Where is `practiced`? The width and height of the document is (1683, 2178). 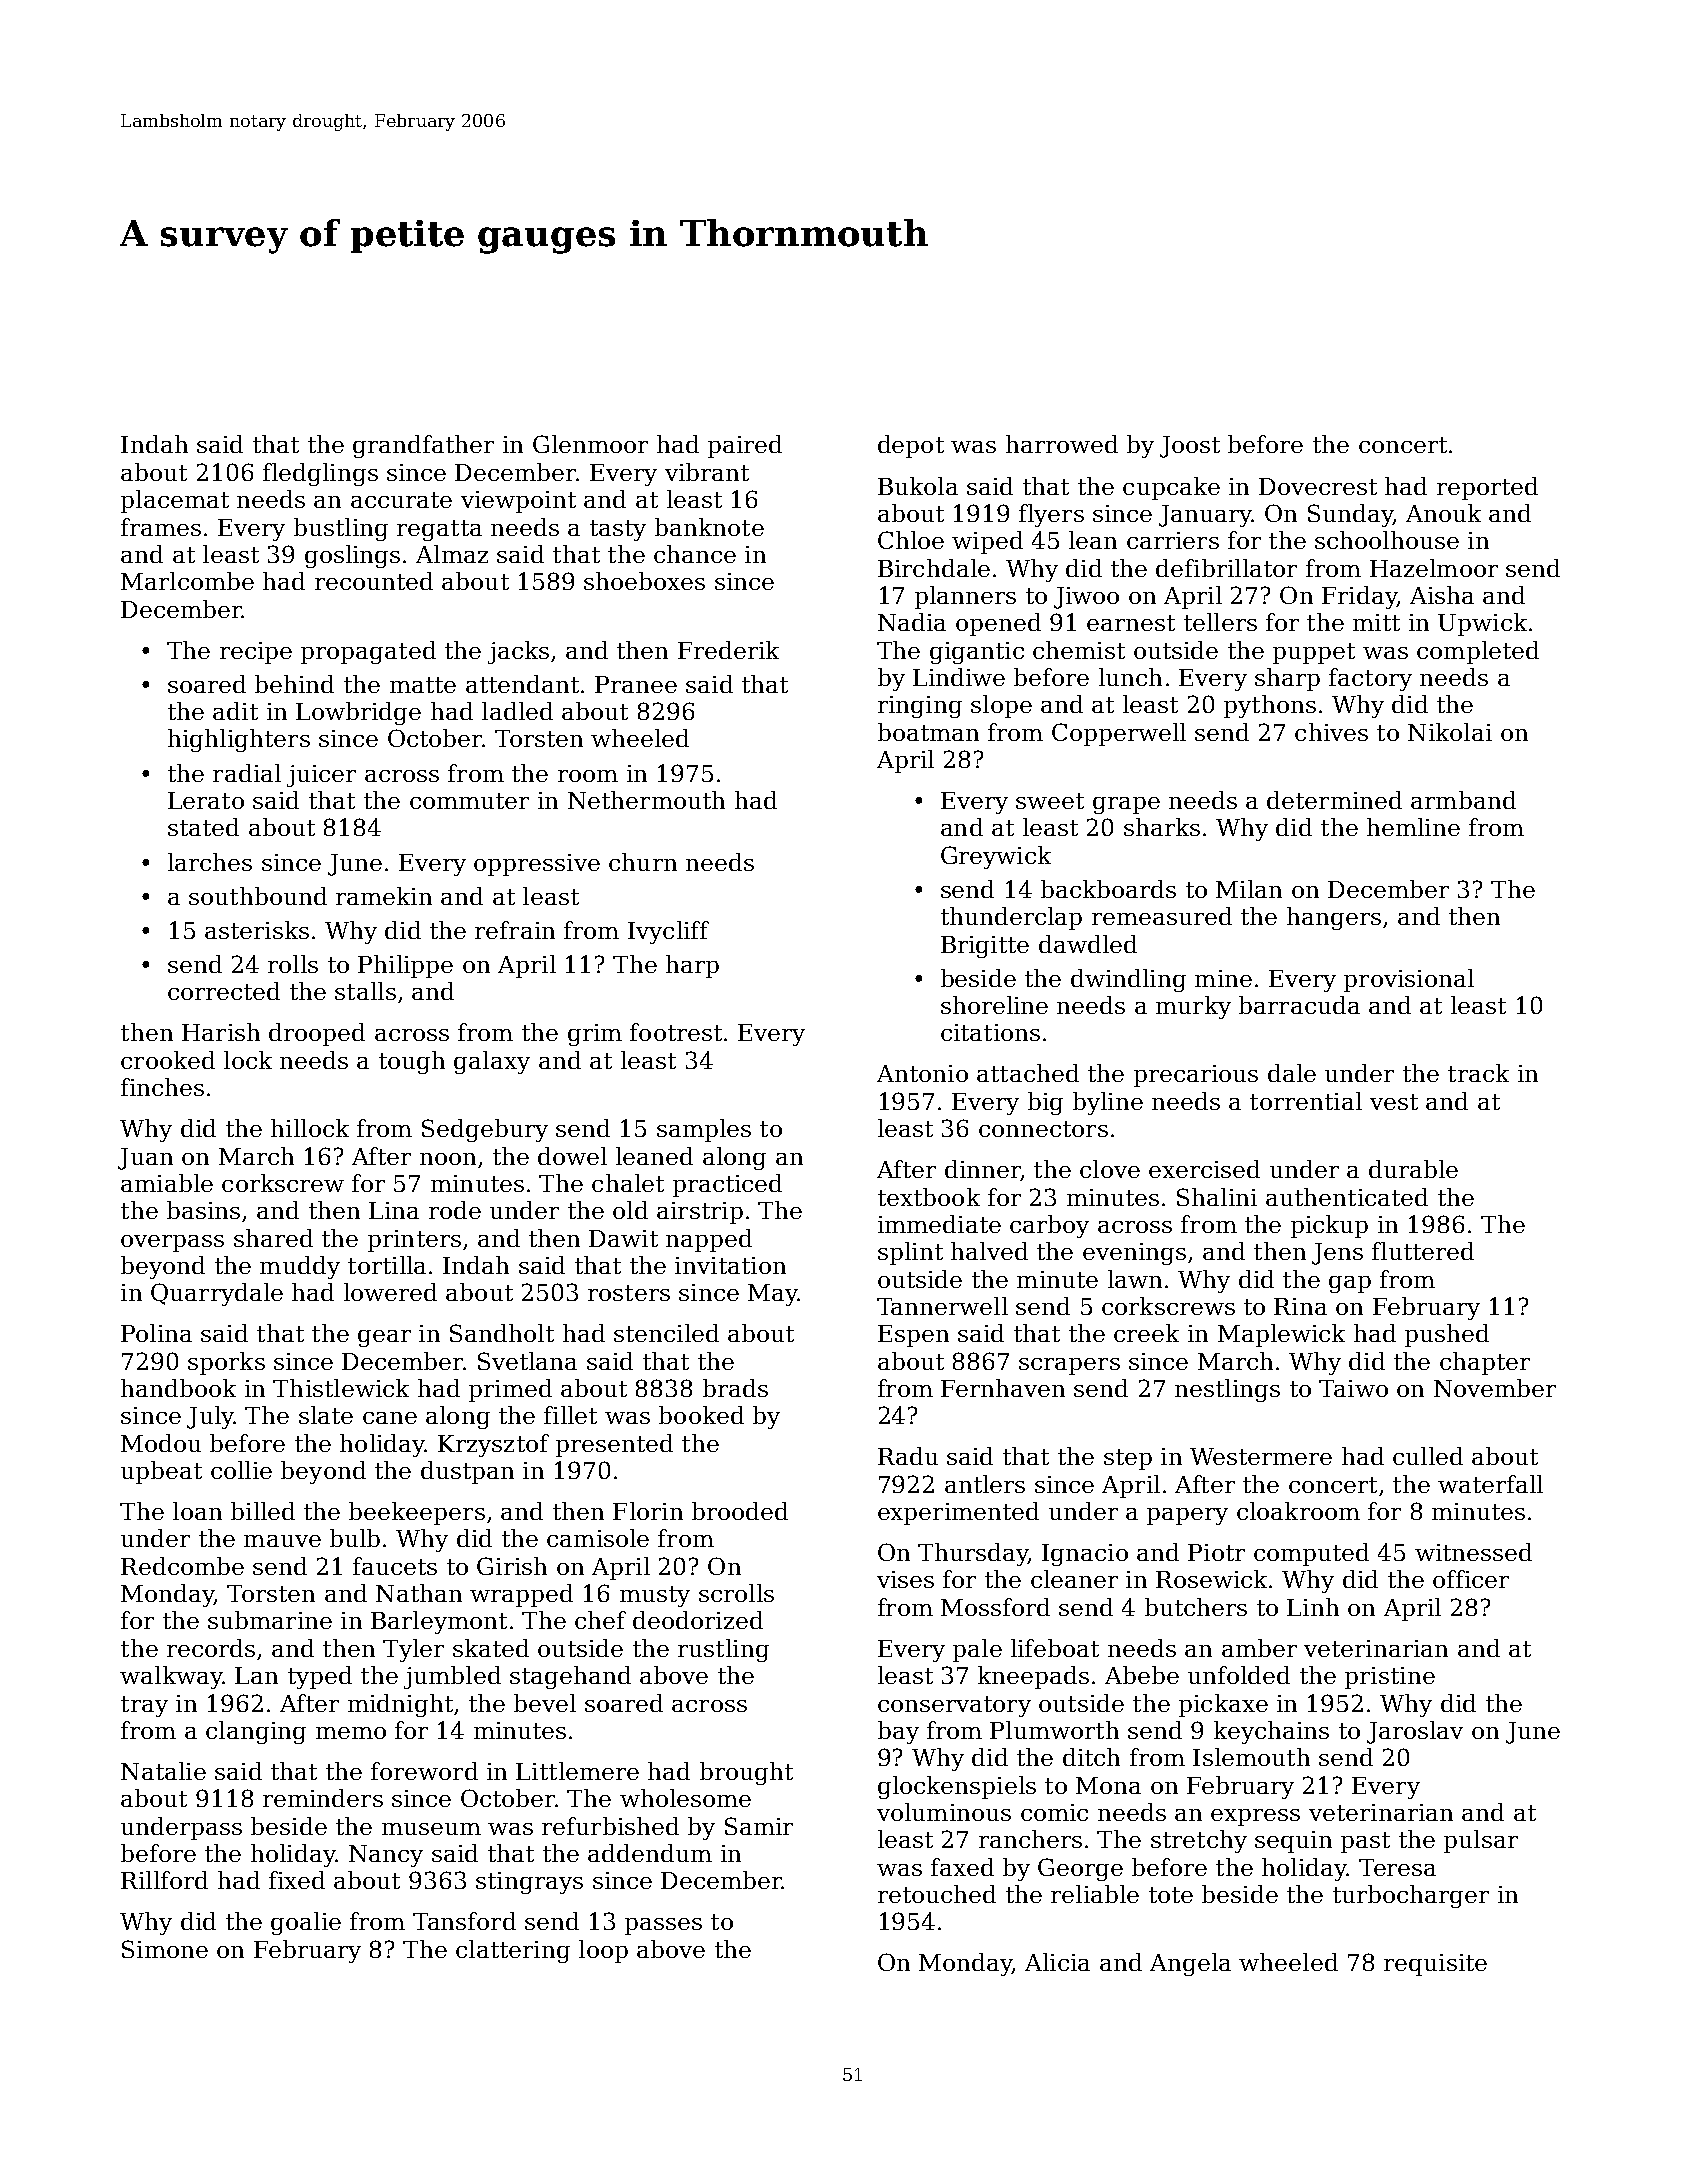
practiced is located at coordinates (727, 1185).
